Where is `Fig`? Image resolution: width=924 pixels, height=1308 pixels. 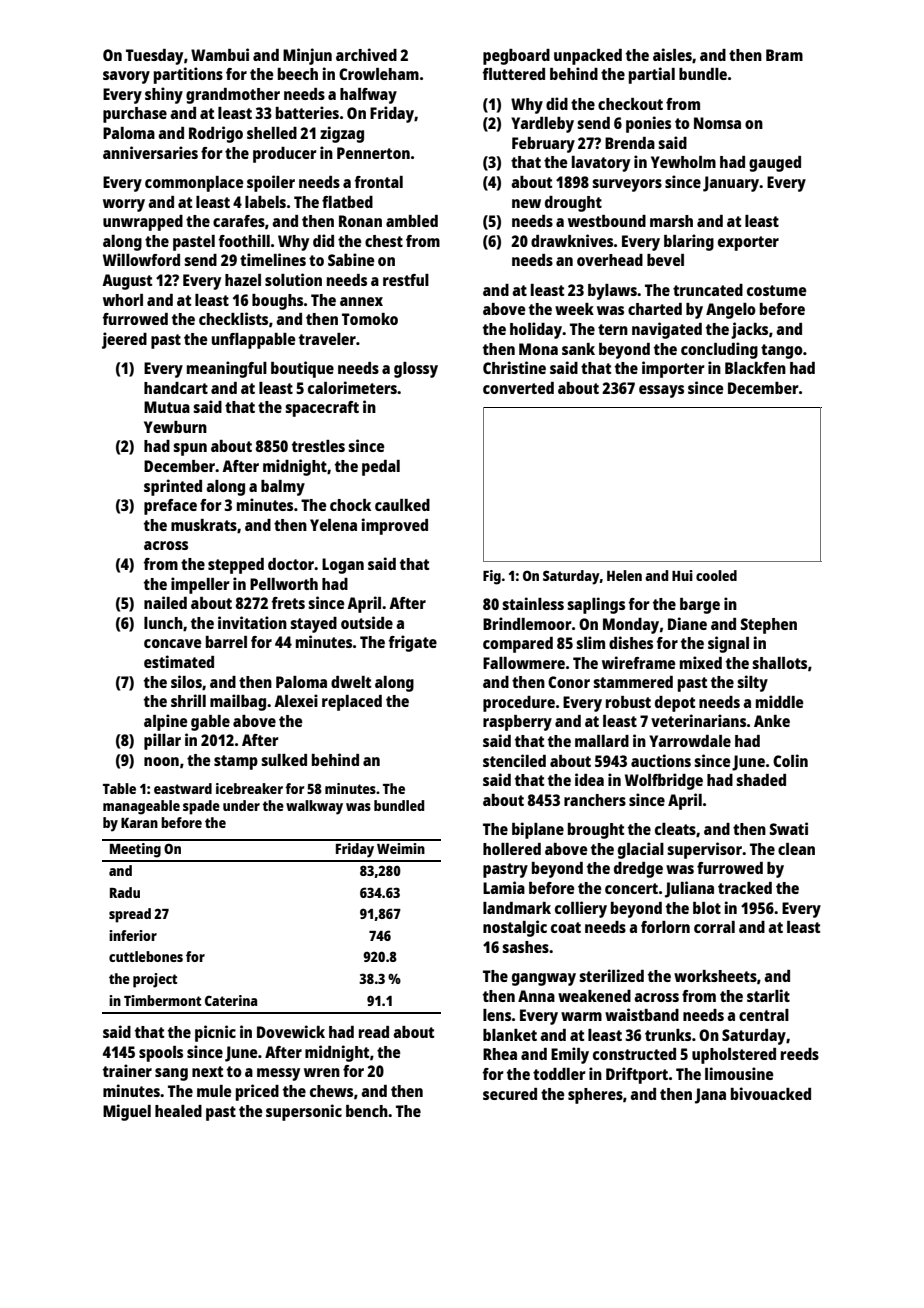
Fig is located at coordinates (492, 577).
